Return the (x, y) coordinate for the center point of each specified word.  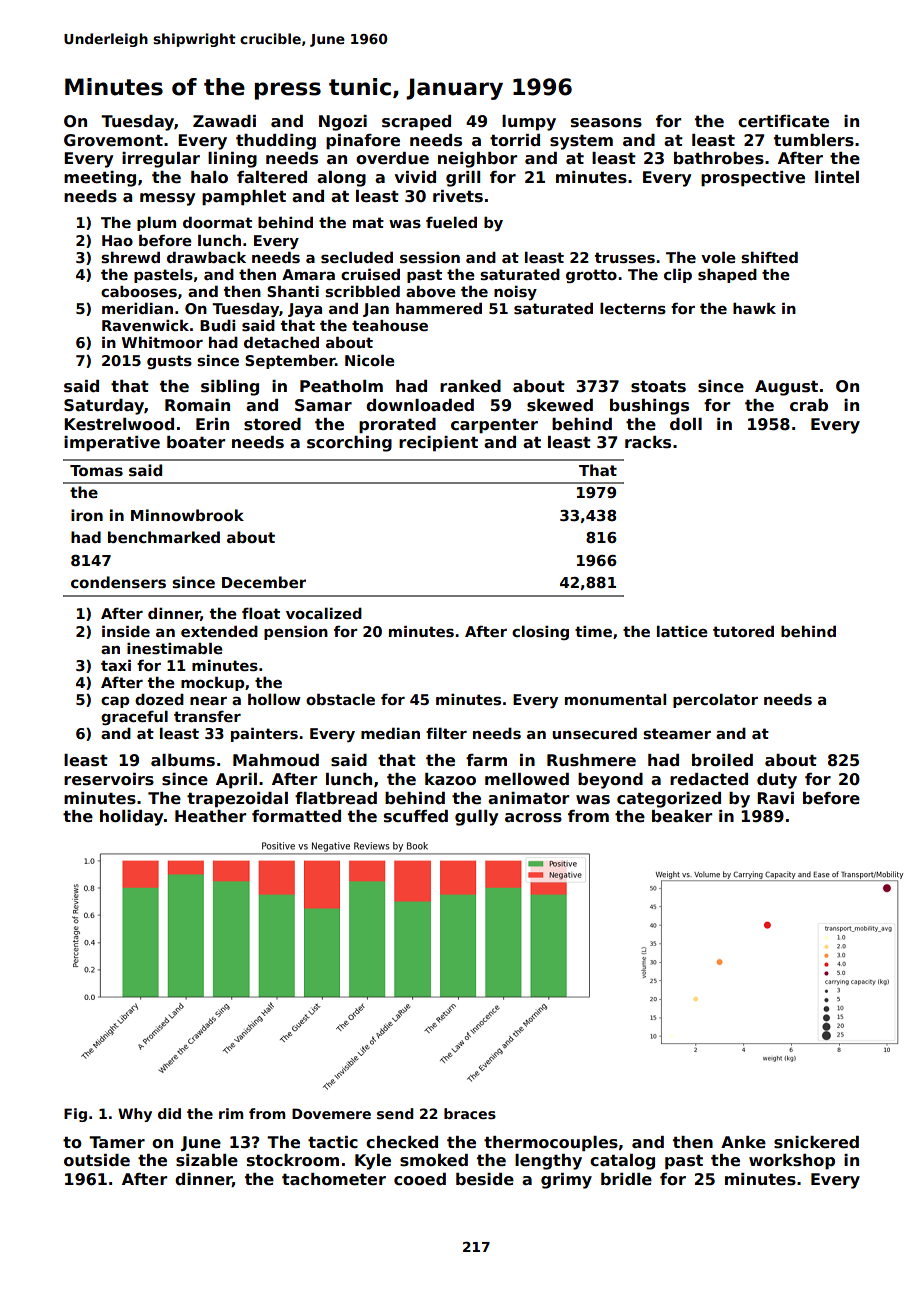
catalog (622, 1162)
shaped (727, 276)
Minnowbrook (187, 515)
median (390, 733)
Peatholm (341, 386)
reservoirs (109, 779)
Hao (117, 240)
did (169, 1113)
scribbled (362, 291)
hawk (754, 308)
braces (470, 1113)
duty (777, 781)
